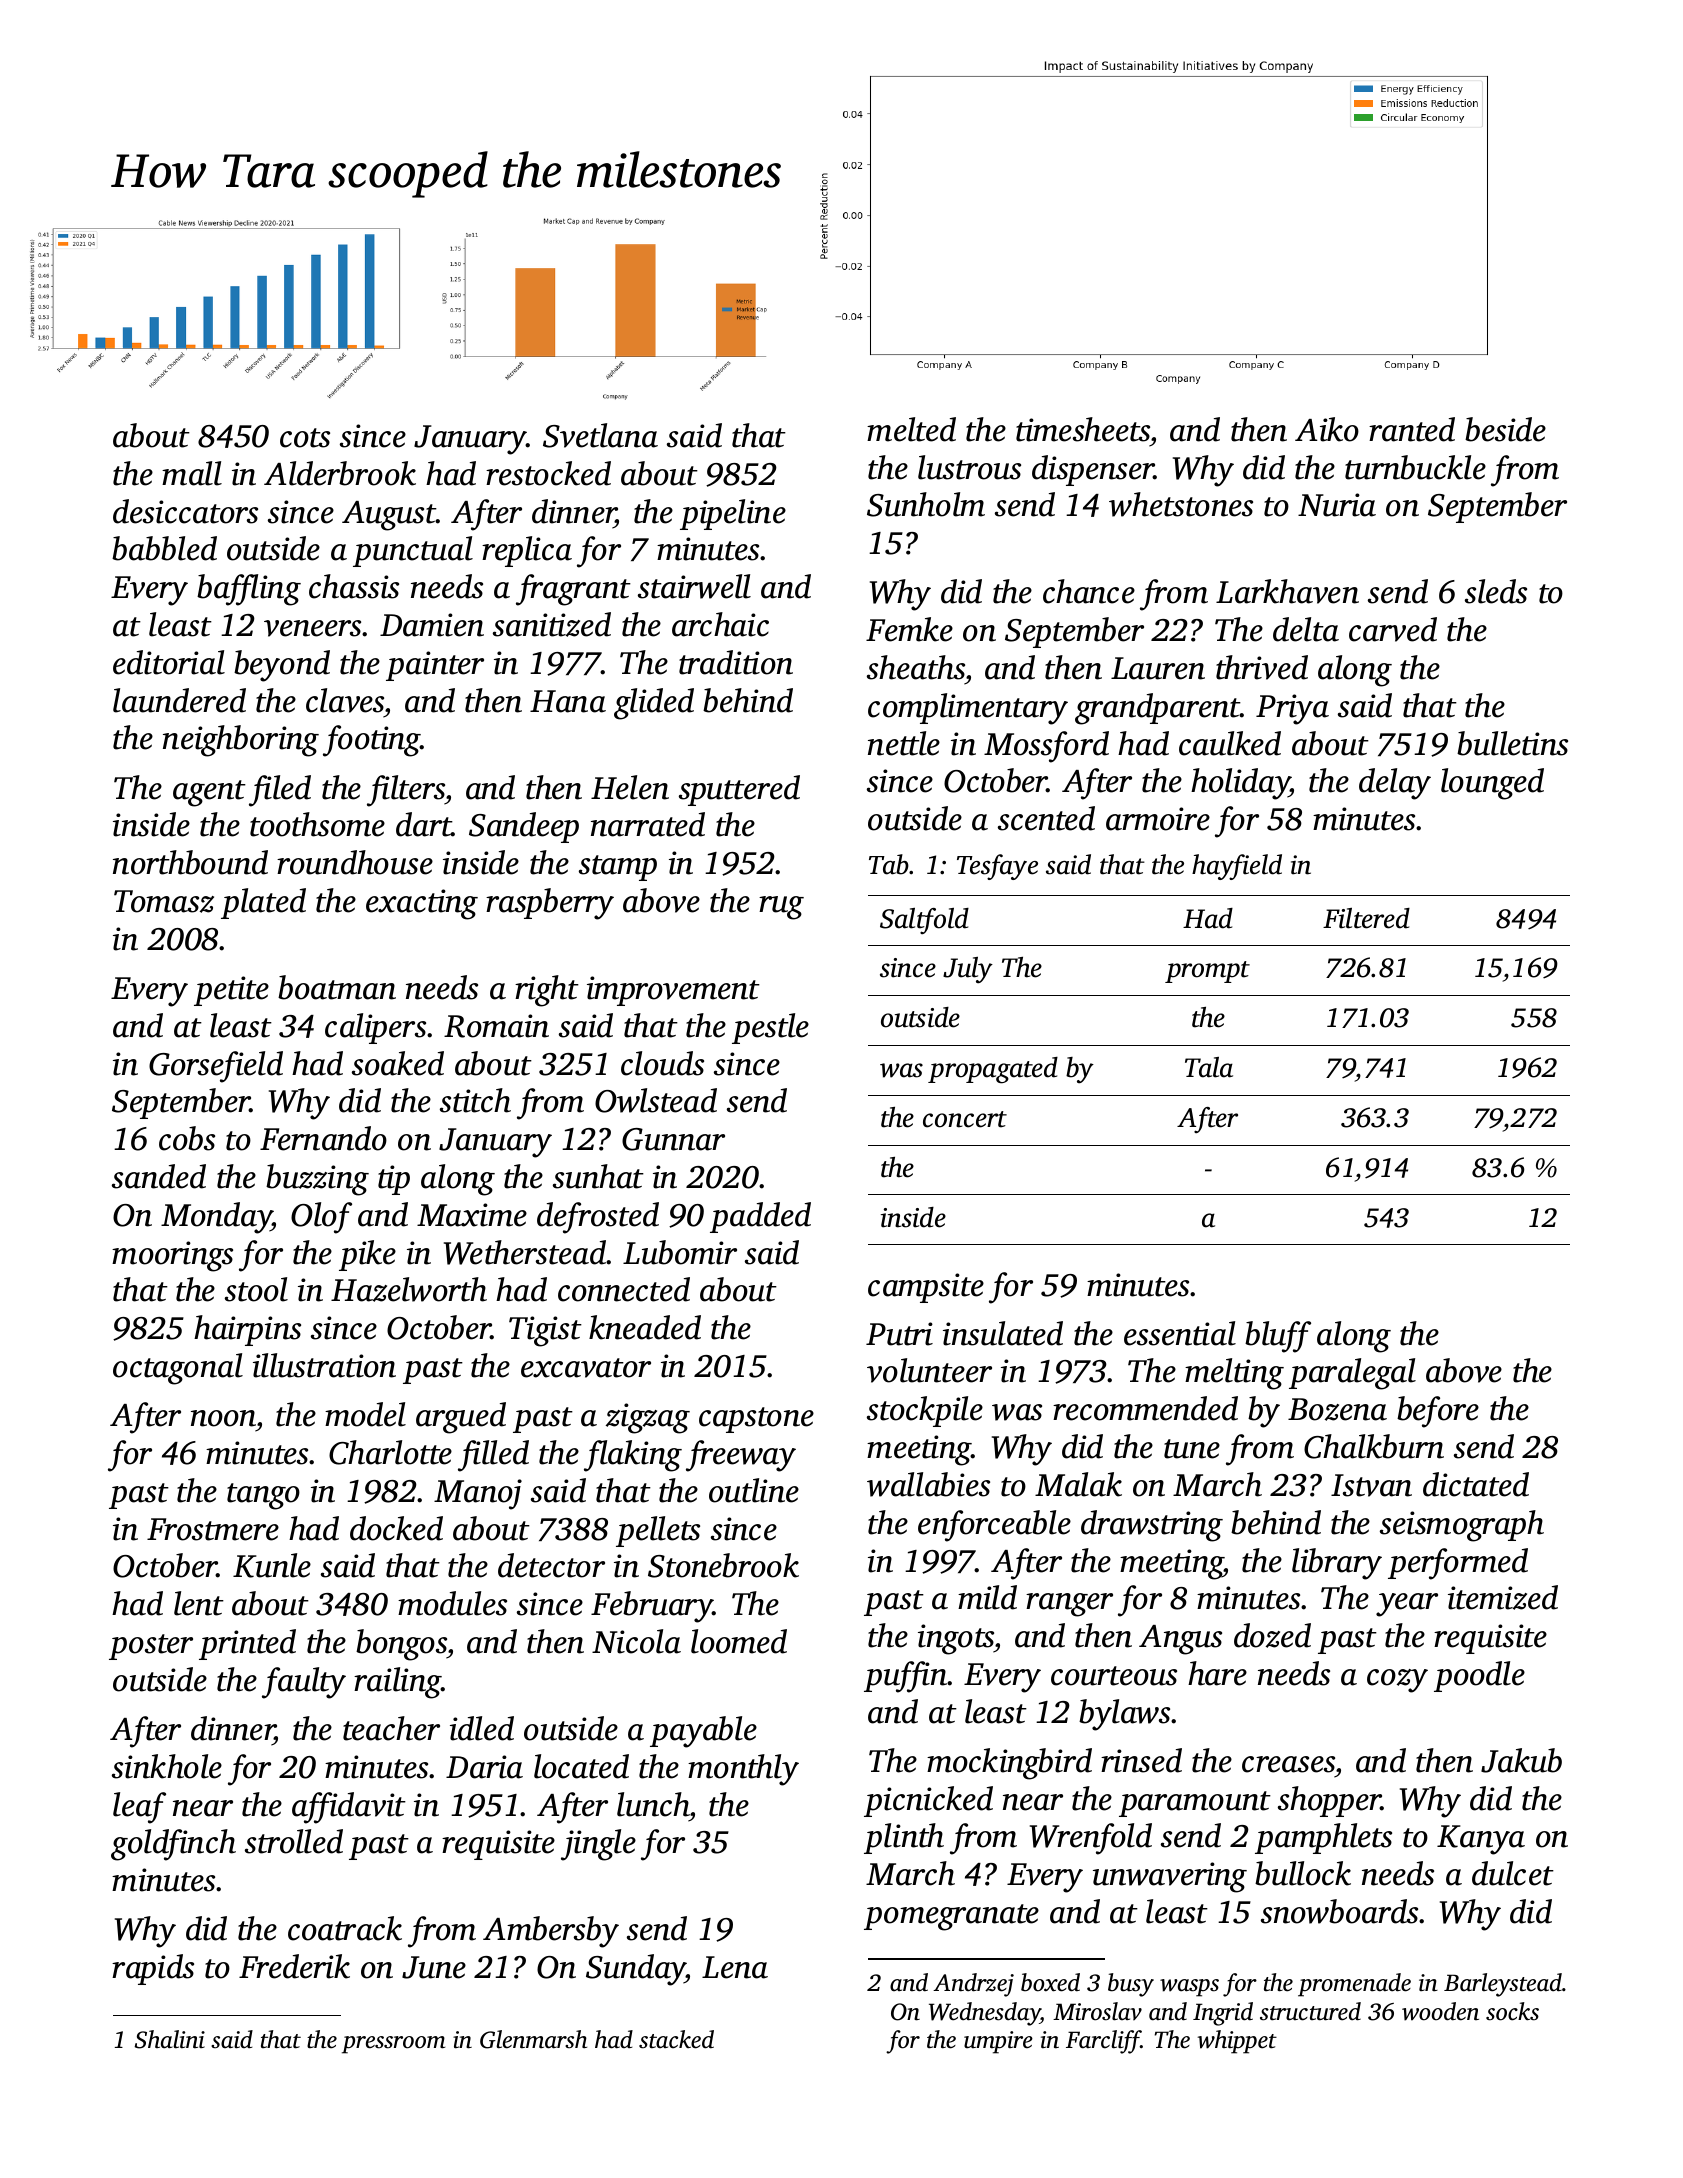  I want to click on Tigist, so click(545, 1331).
